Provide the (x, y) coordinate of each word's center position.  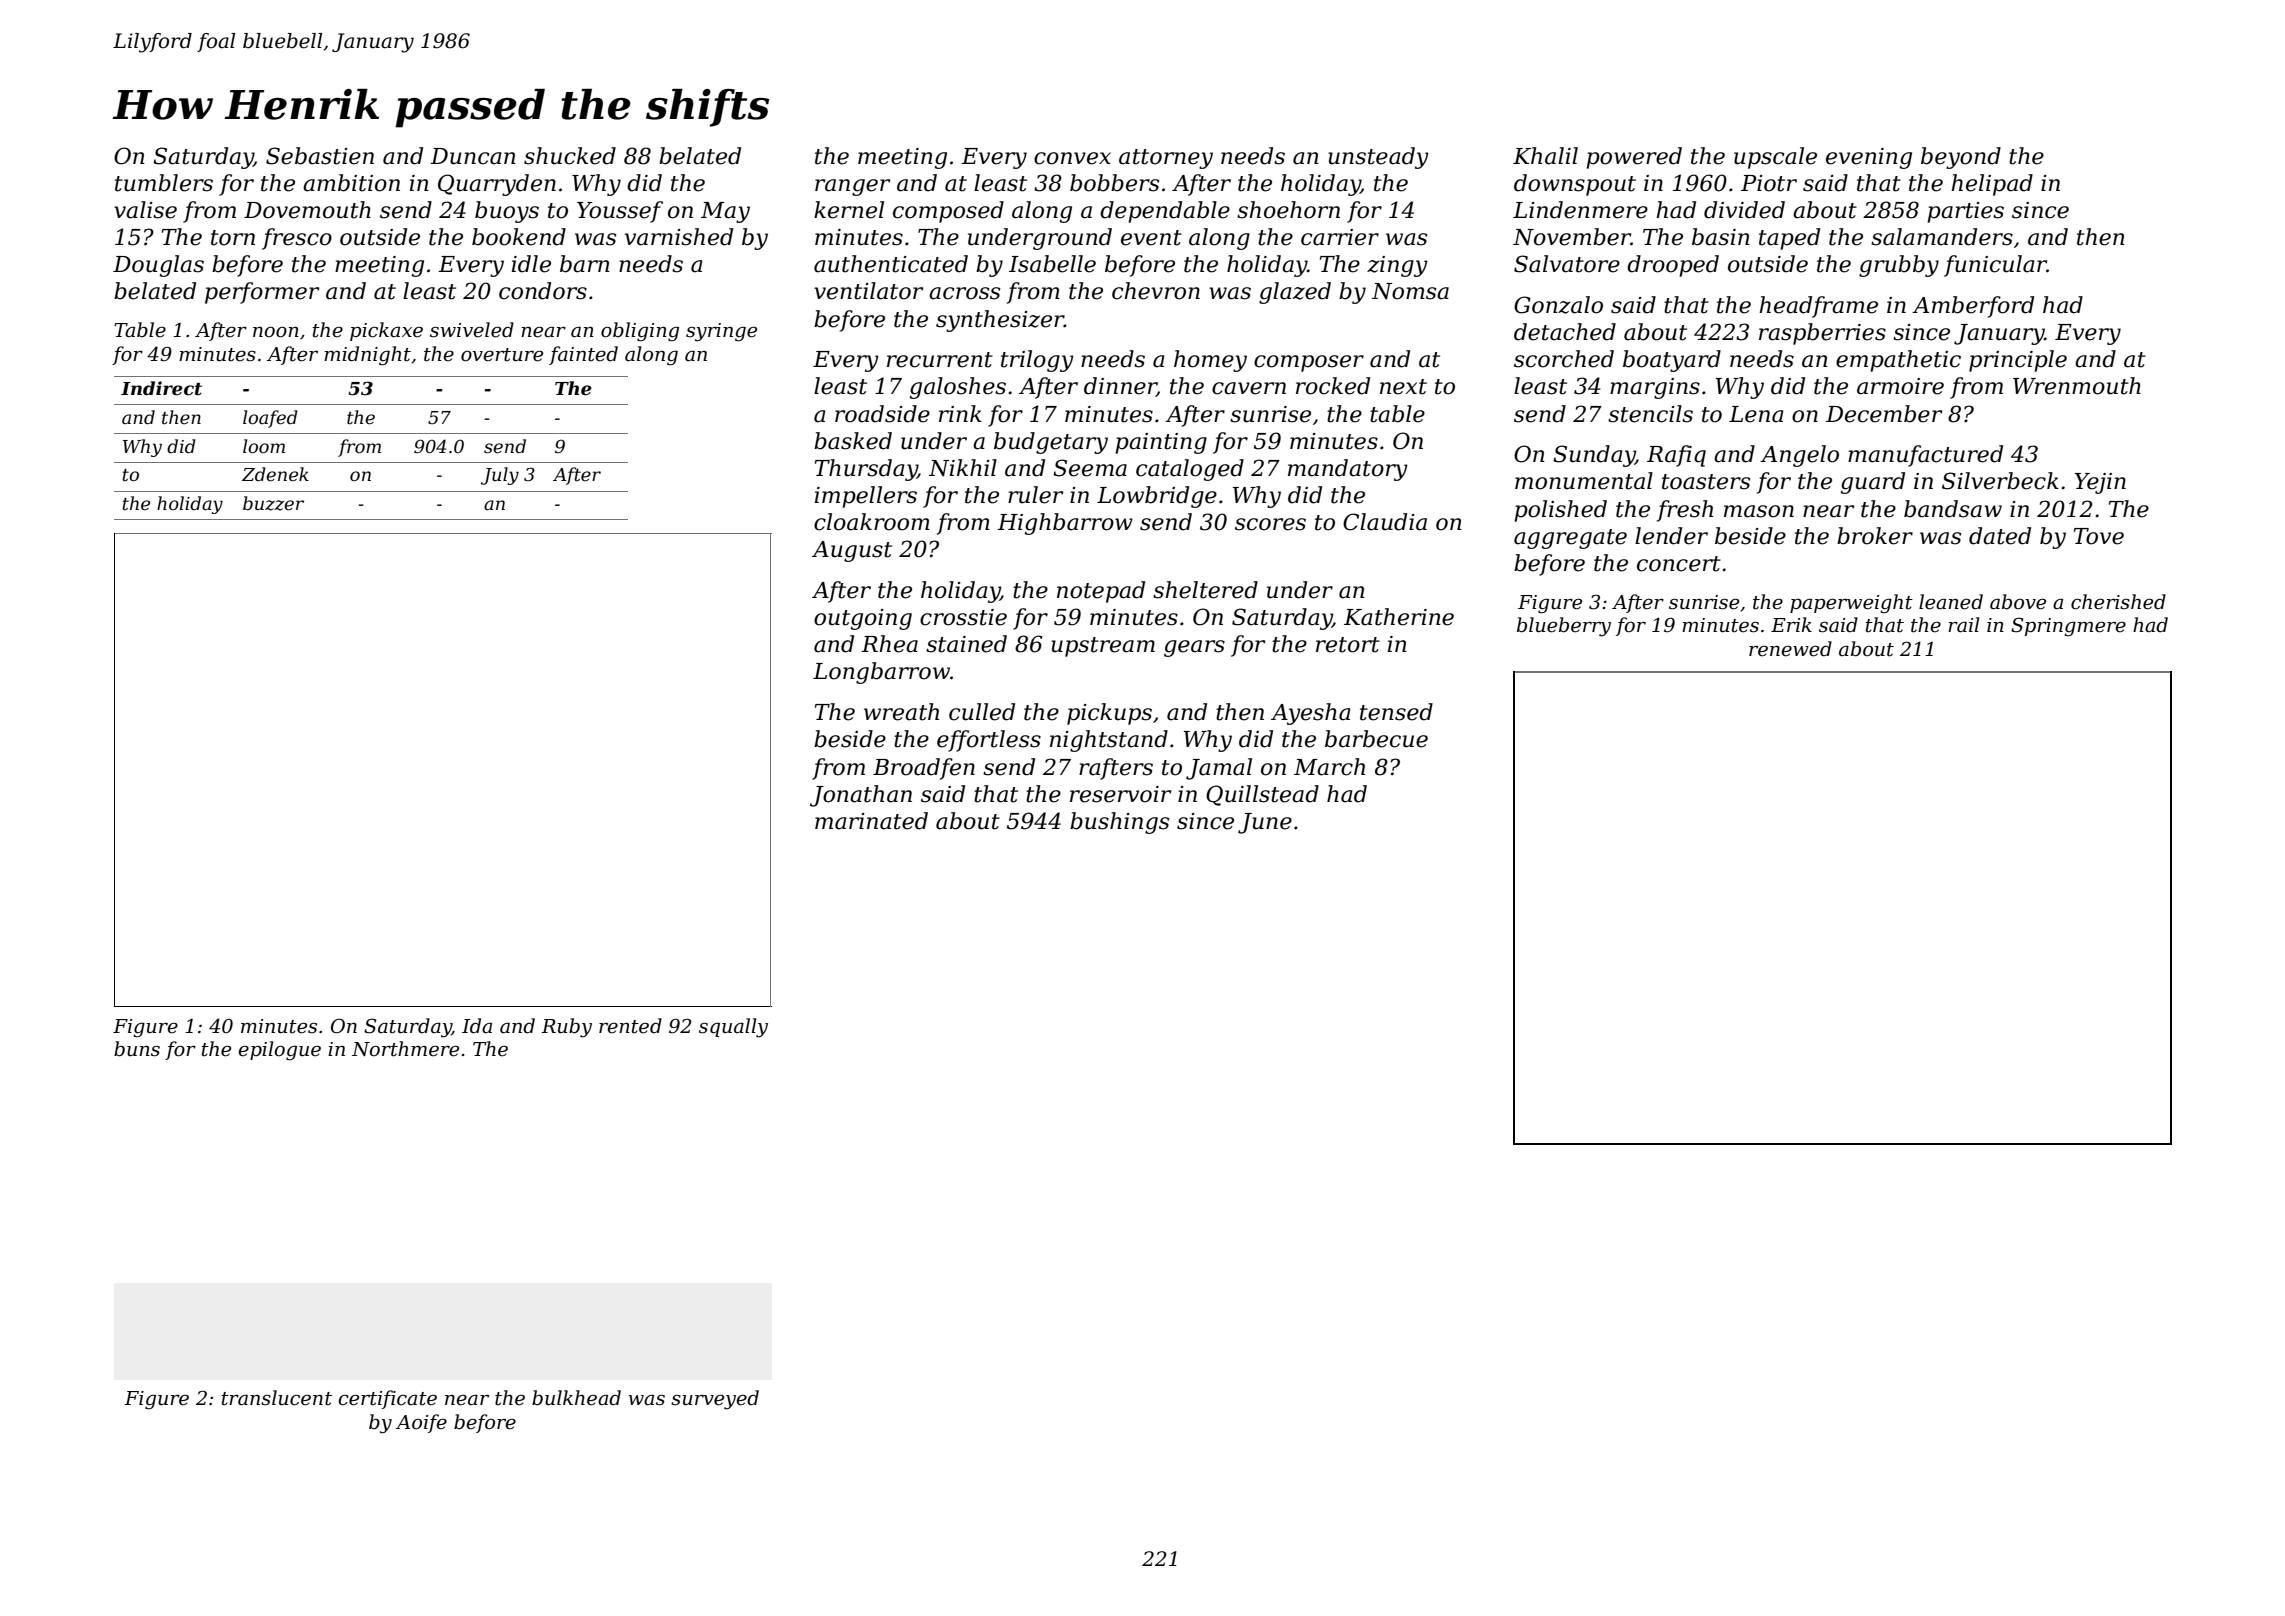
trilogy (1037, 361)
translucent (276, 1398)
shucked (570, 156)
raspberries (1822, 334)
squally (733, 1028)
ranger (852, 187)
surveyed (715, 1400)
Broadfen (924, 769)
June (1265, 823)
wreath (901, 712)
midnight (367, 356)
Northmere (405, 1049)
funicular (1995, 266)
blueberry (1564, 627)
